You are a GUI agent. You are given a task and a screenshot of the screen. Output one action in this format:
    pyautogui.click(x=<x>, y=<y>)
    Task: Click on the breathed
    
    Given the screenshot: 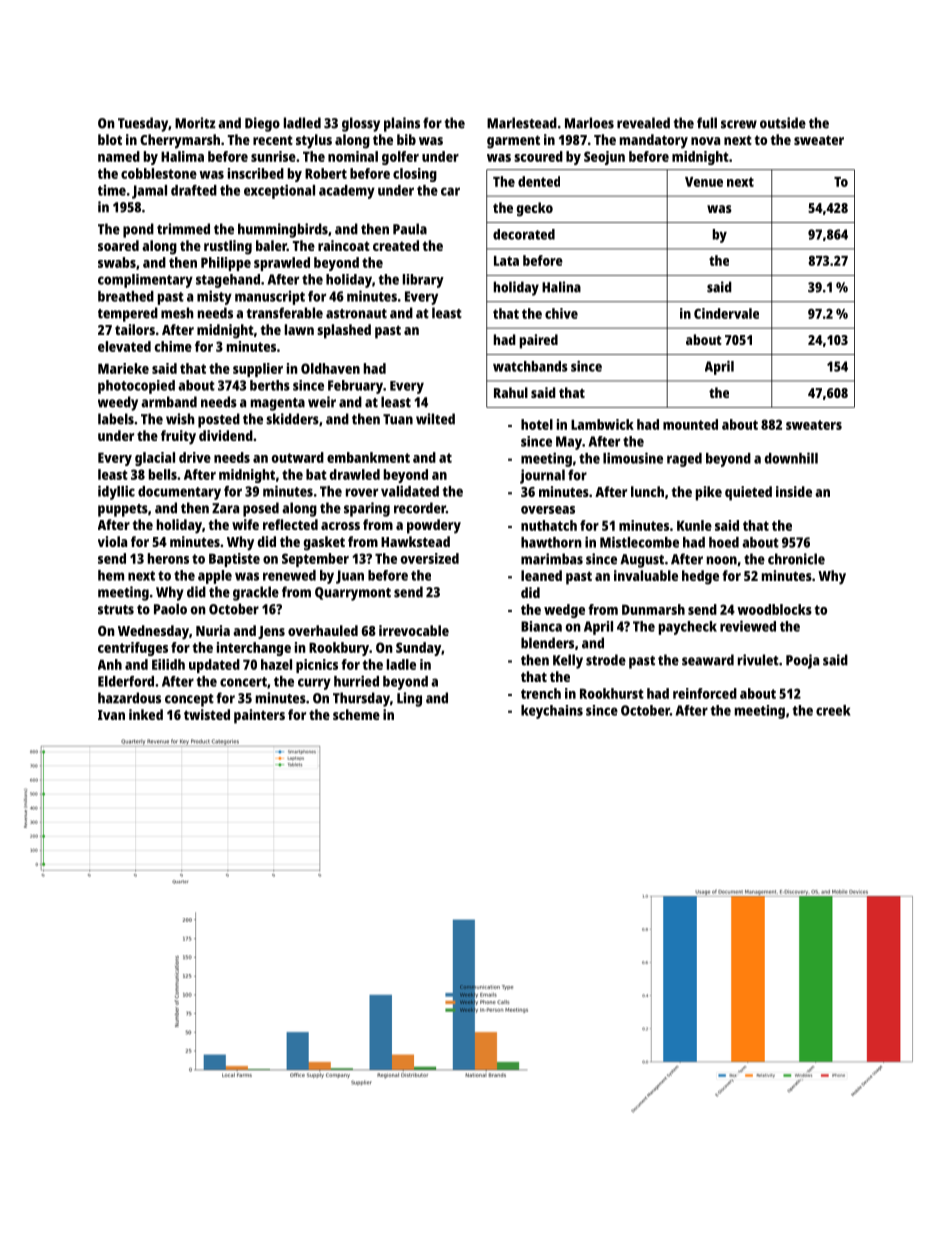 What is the action you would take?
    pyautogui.click(x=126, y=296)
